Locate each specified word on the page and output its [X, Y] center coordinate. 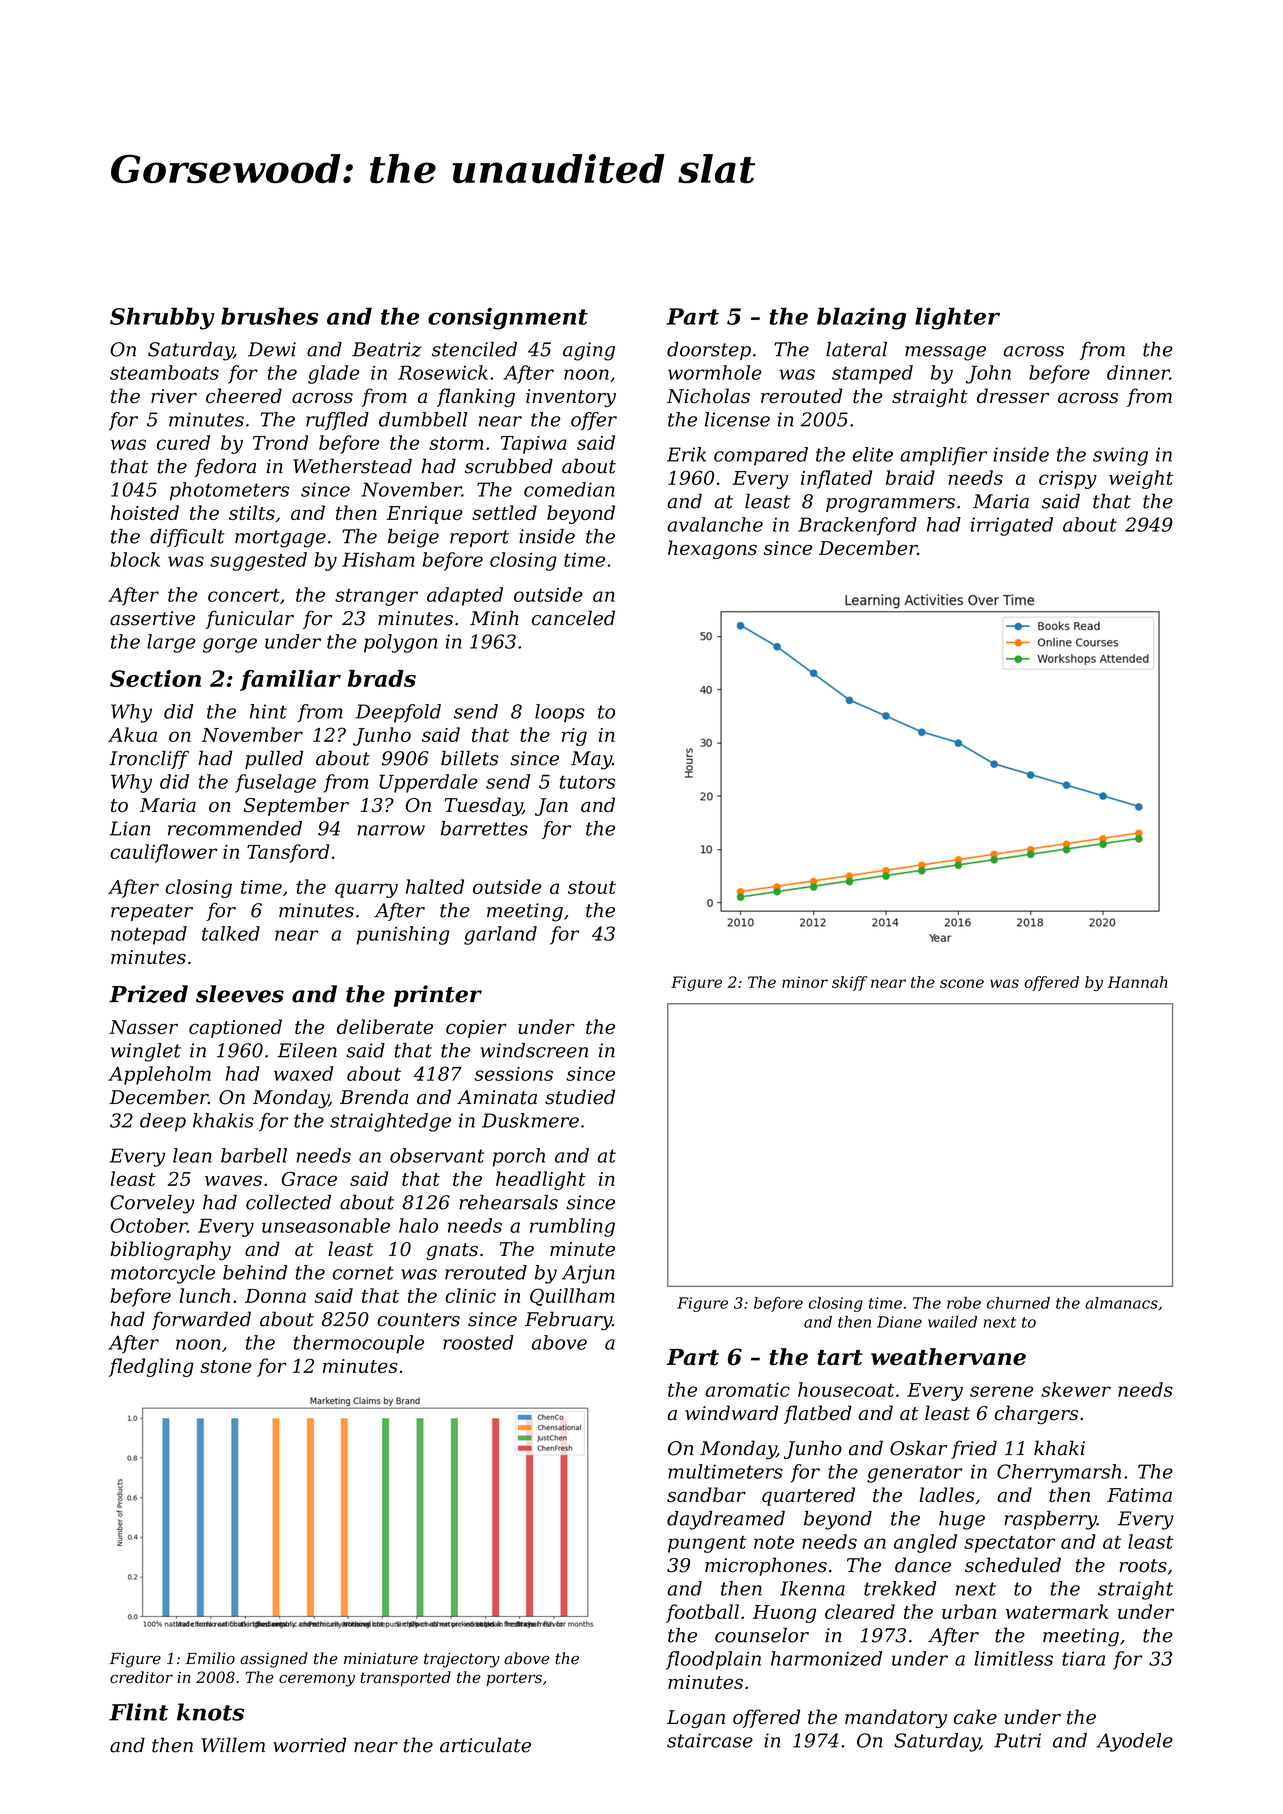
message [945, 353]
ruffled [337, 421]
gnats [452, 1251]
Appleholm [159, 1075]
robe [964, 1303]
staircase [710, 1740]
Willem [233, 1745]
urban [969, 1611]
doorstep [709, 351]
